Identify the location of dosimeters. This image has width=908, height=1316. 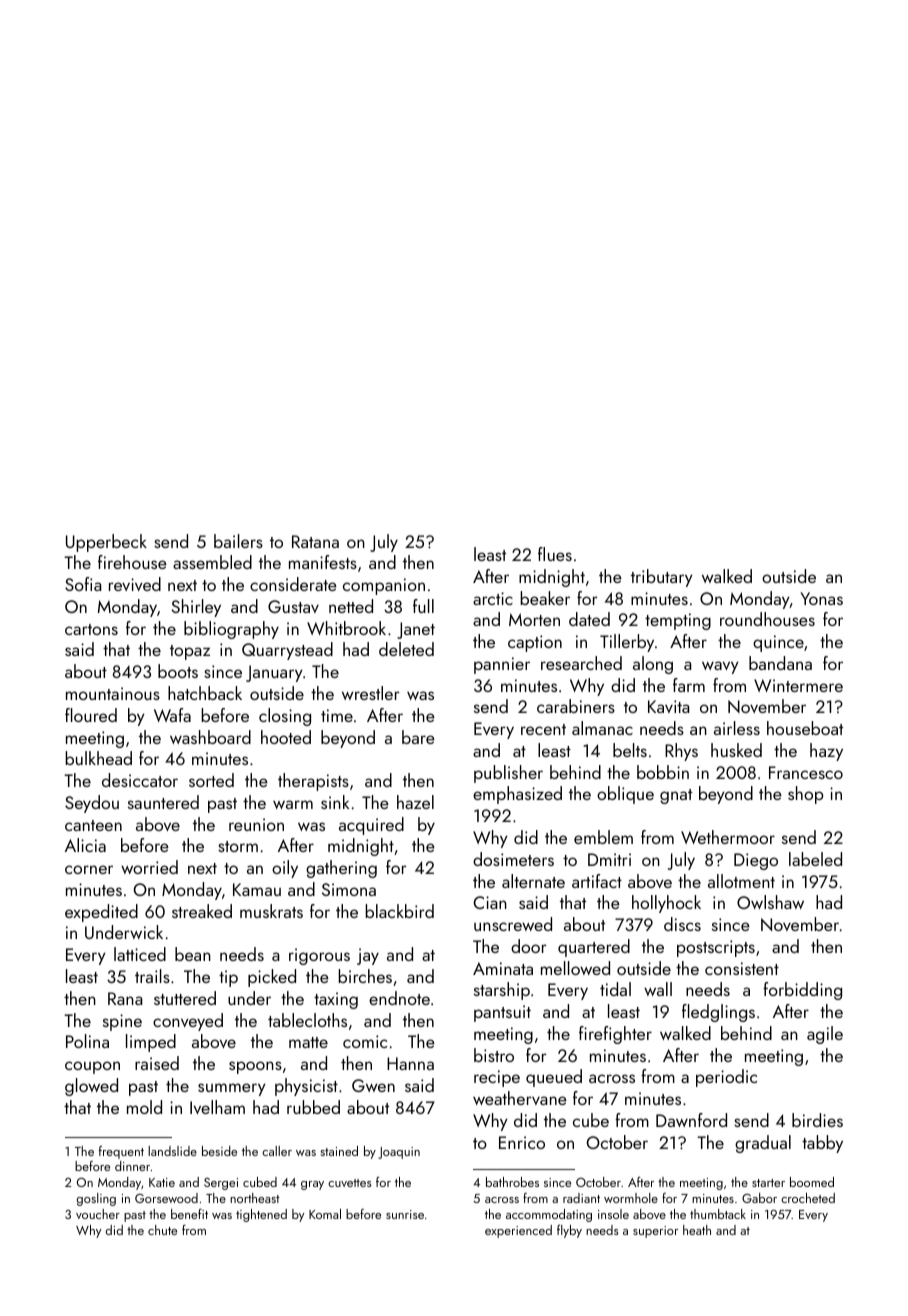
(513, 859).
